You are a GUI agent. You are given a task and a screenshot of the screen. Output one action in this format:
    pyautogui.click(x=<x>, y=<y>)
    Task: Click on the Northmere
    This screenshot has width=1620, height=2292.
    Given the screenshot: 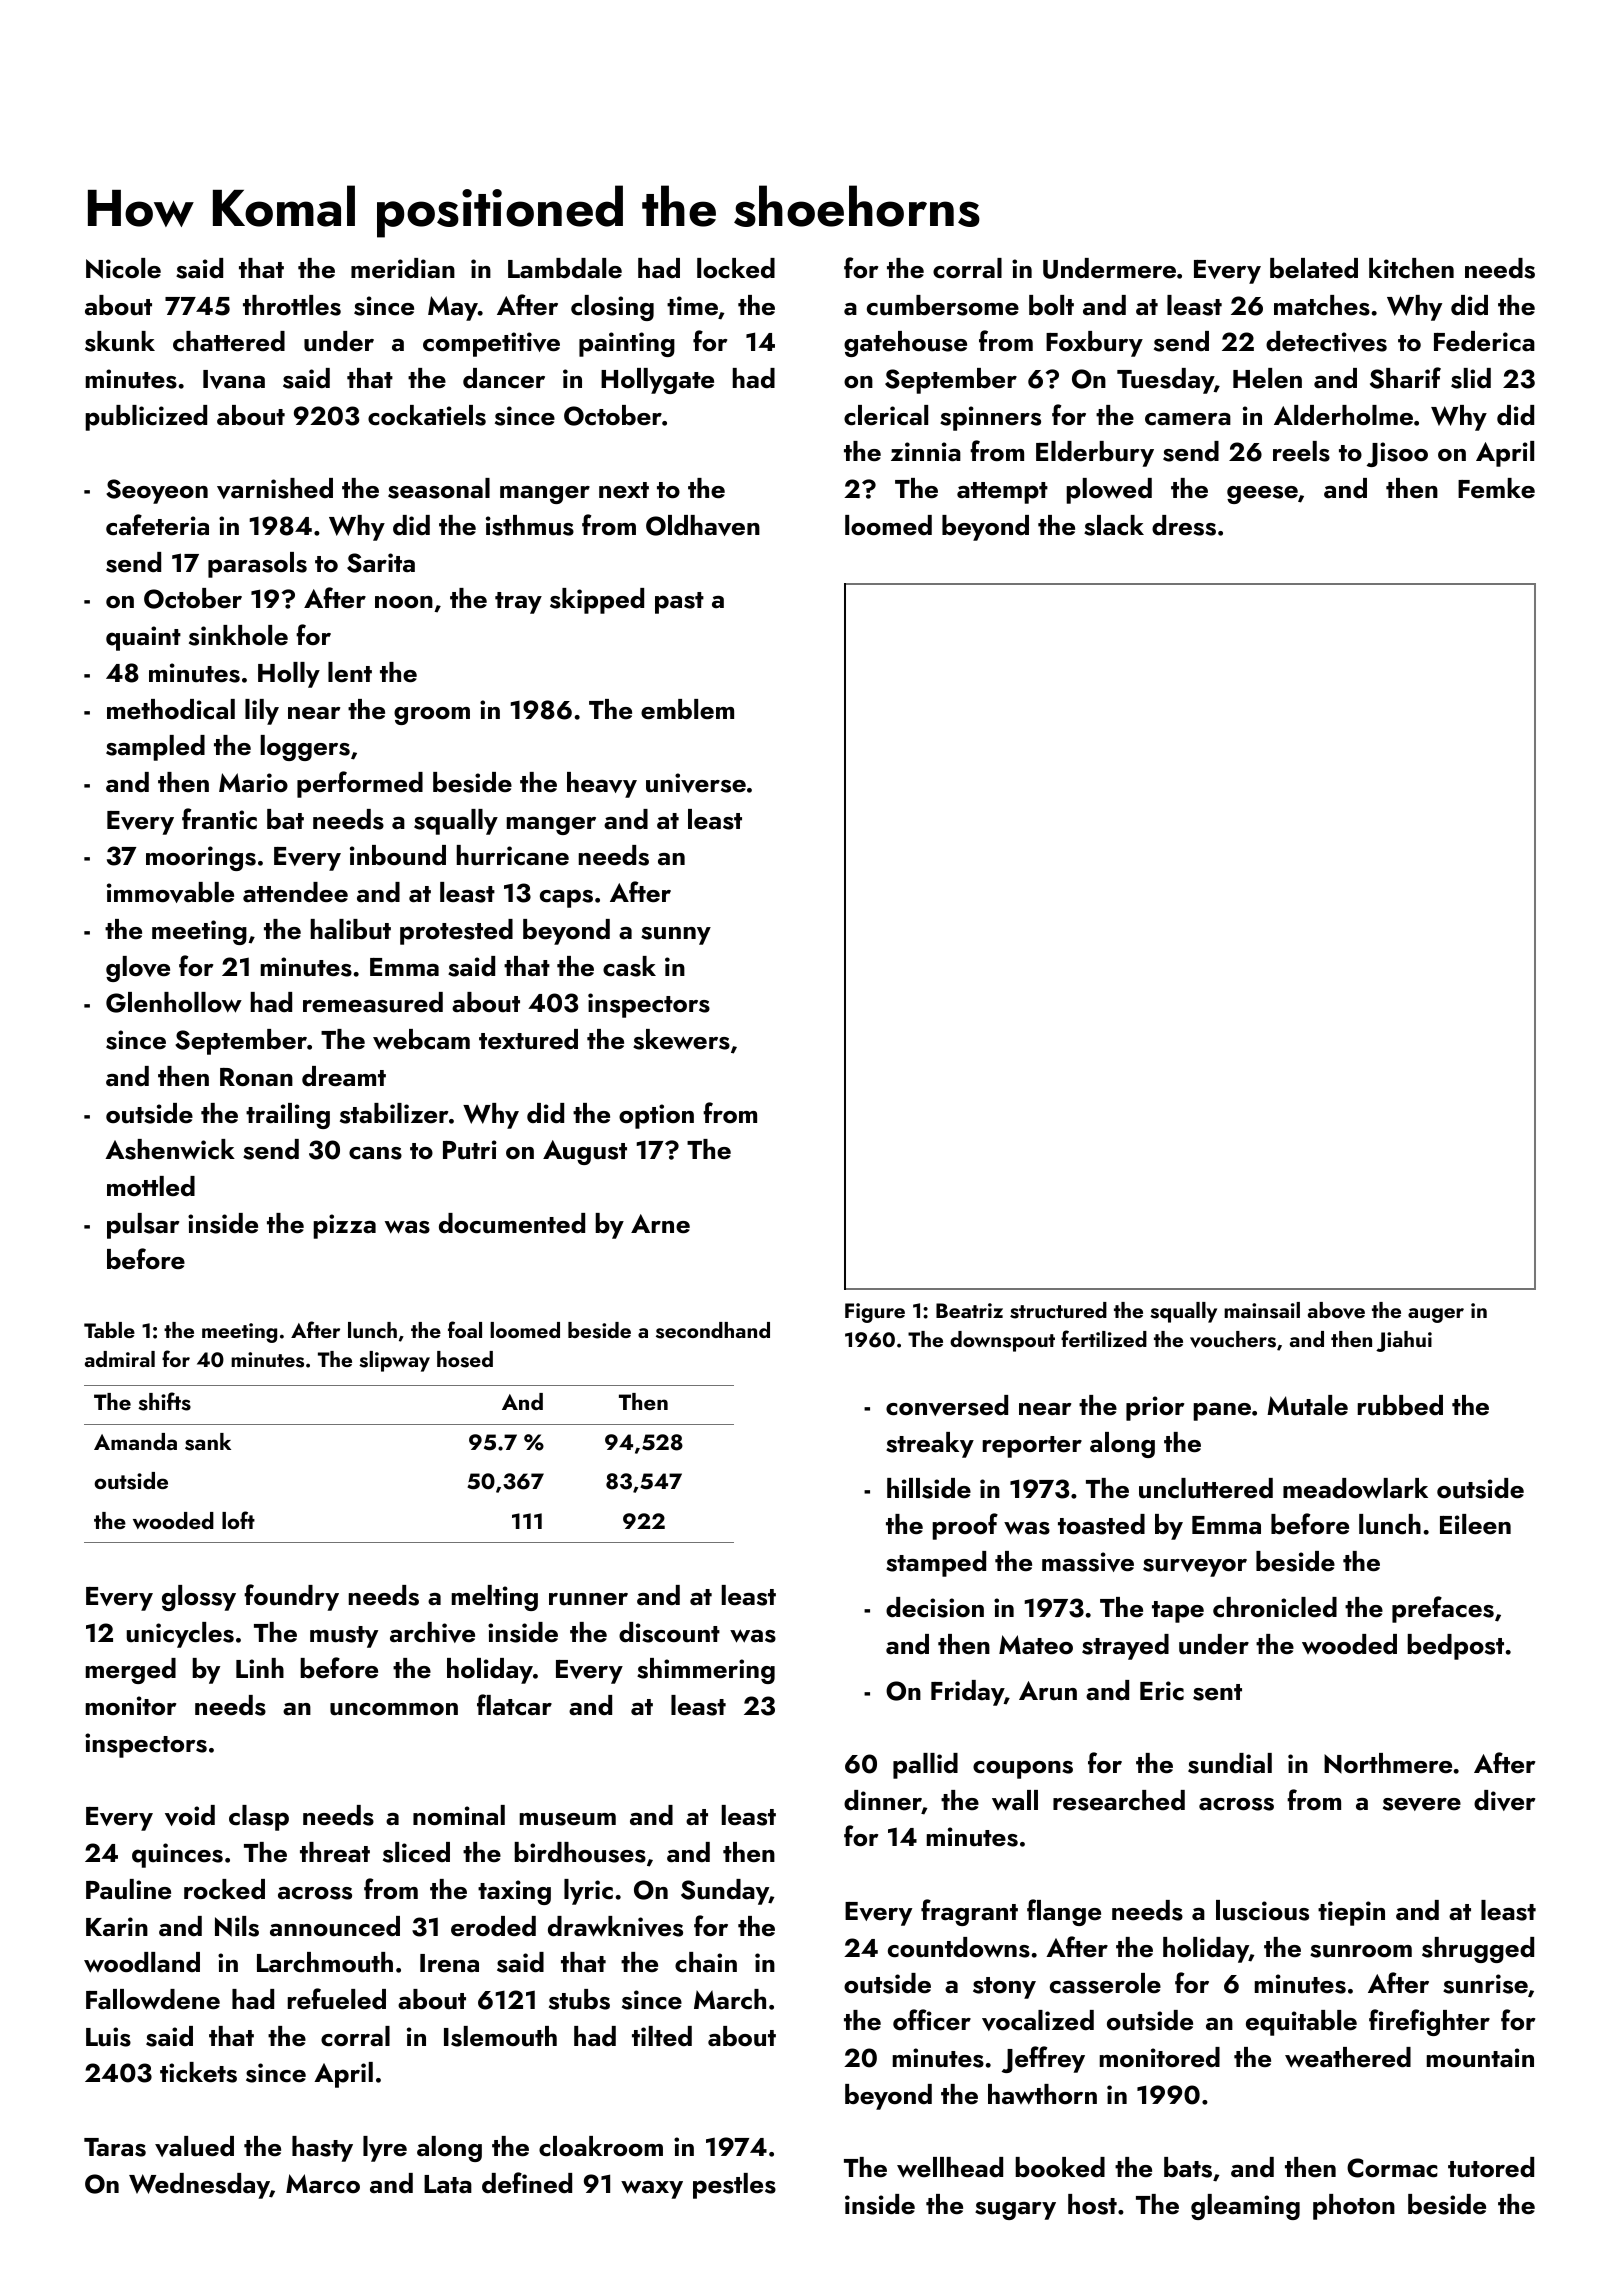 What is the action you would take?
    pyautogui.click(x=1388, y=1763)
